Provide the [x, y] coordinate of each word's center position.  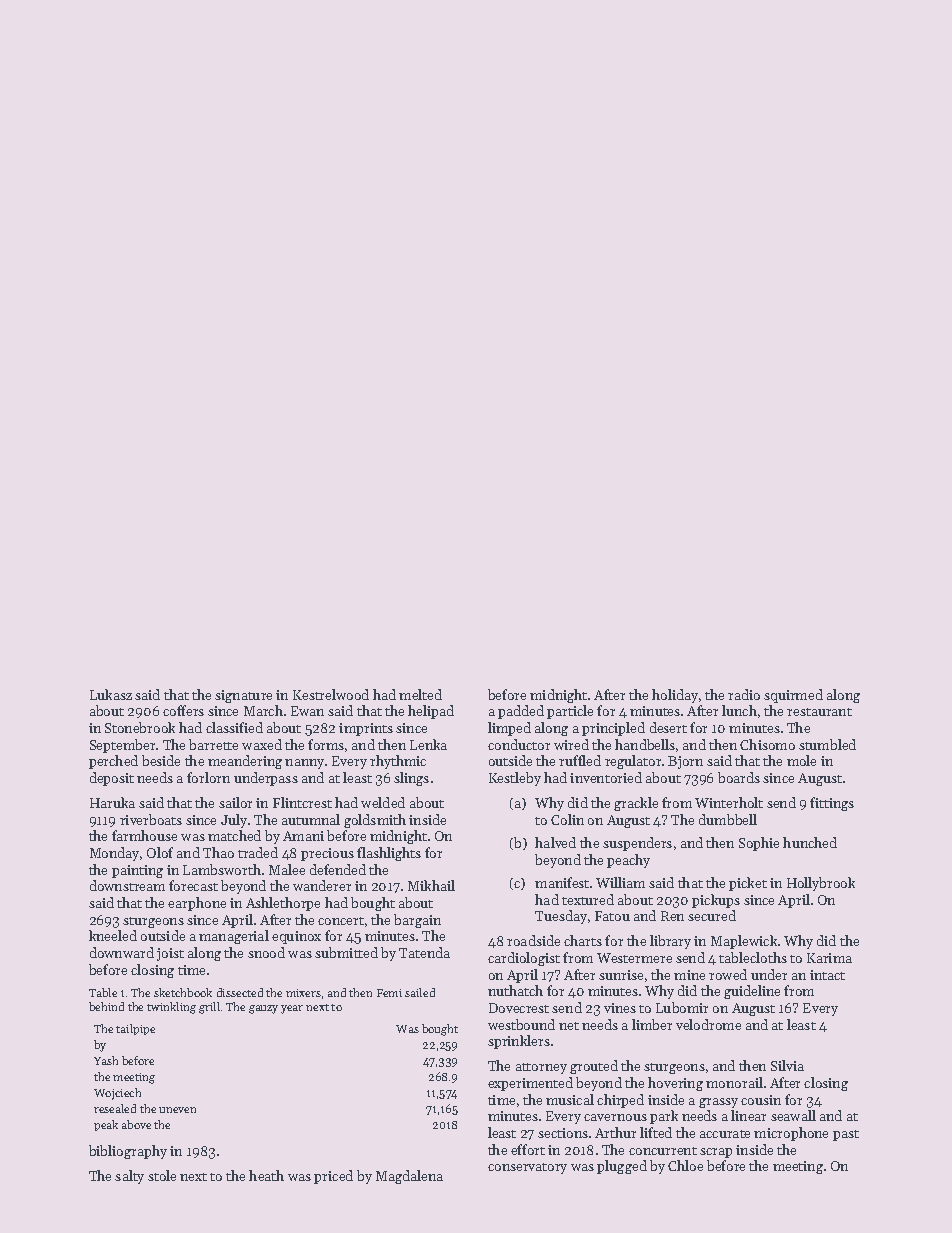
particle [570, 712]
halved [555, 842]
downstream [127, 885]
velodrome [708, 1024]
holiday [675, 696]
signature [243, 696]
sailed [420, 992]
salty [129, 1177]
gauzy [263, 1009]
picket [748, 884]
